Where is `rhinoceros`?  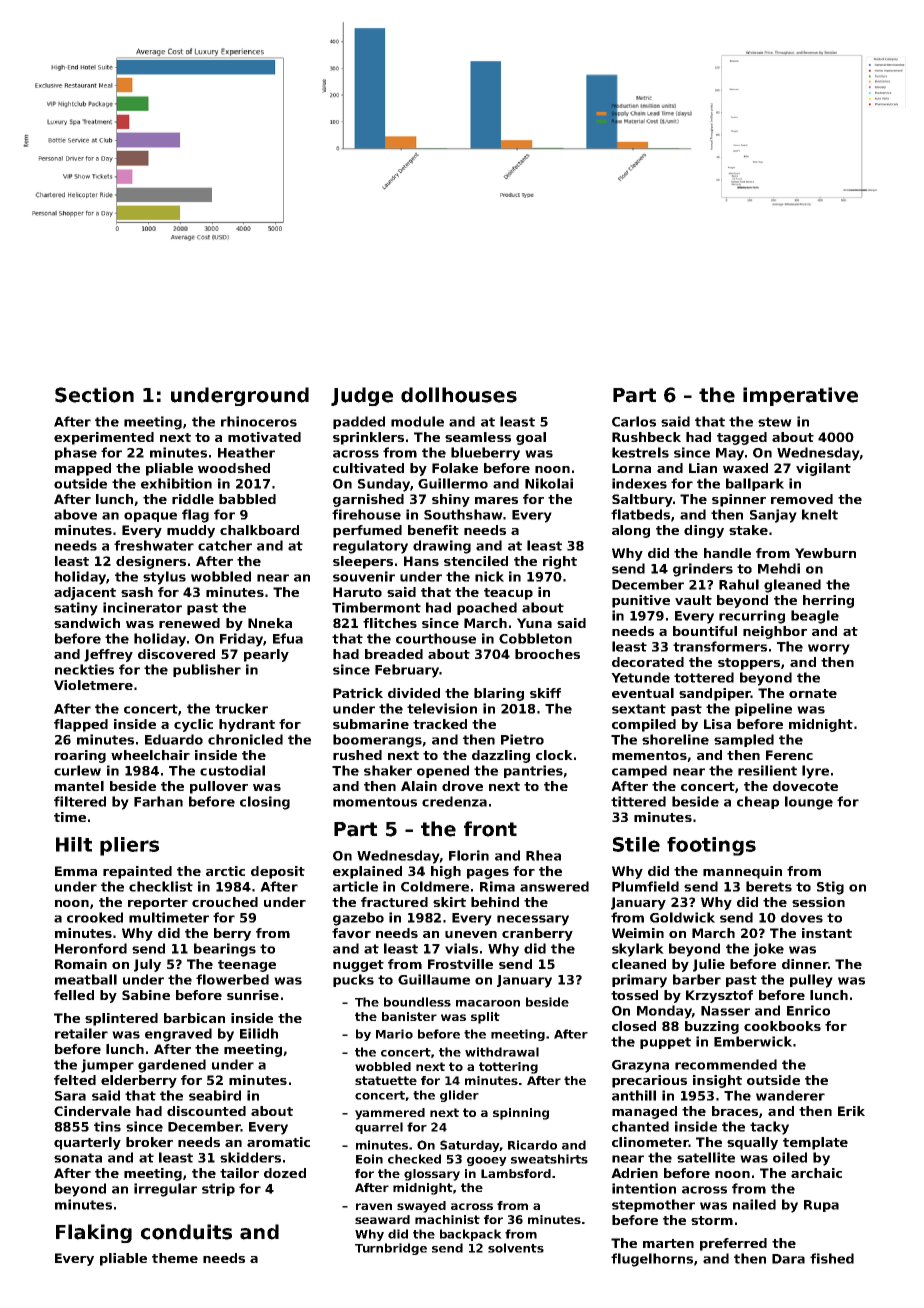 rhinoceros is located at coordinates (259, 421).
